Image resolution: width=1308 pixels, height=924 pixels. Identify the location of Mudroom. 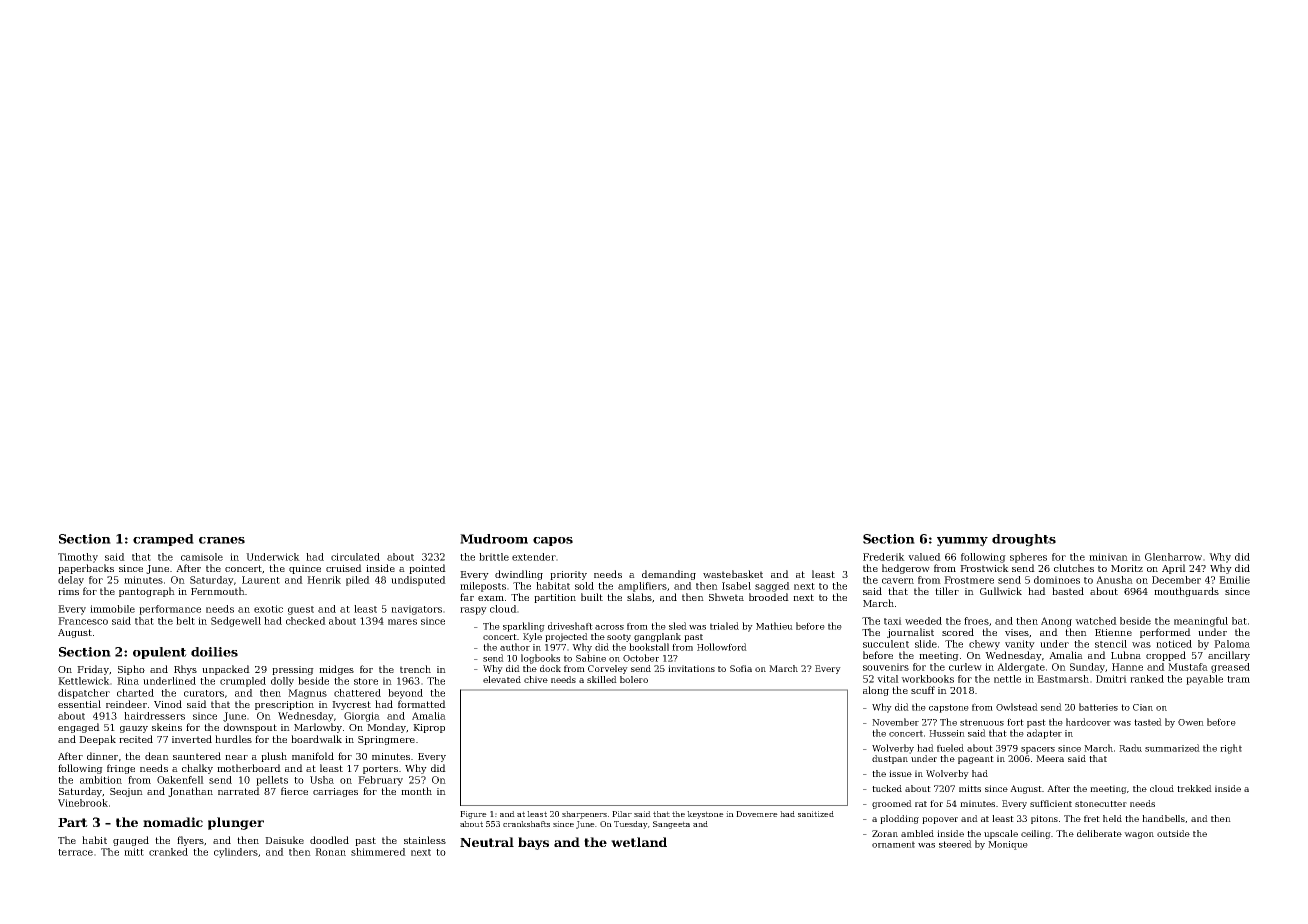
(494, 539).
